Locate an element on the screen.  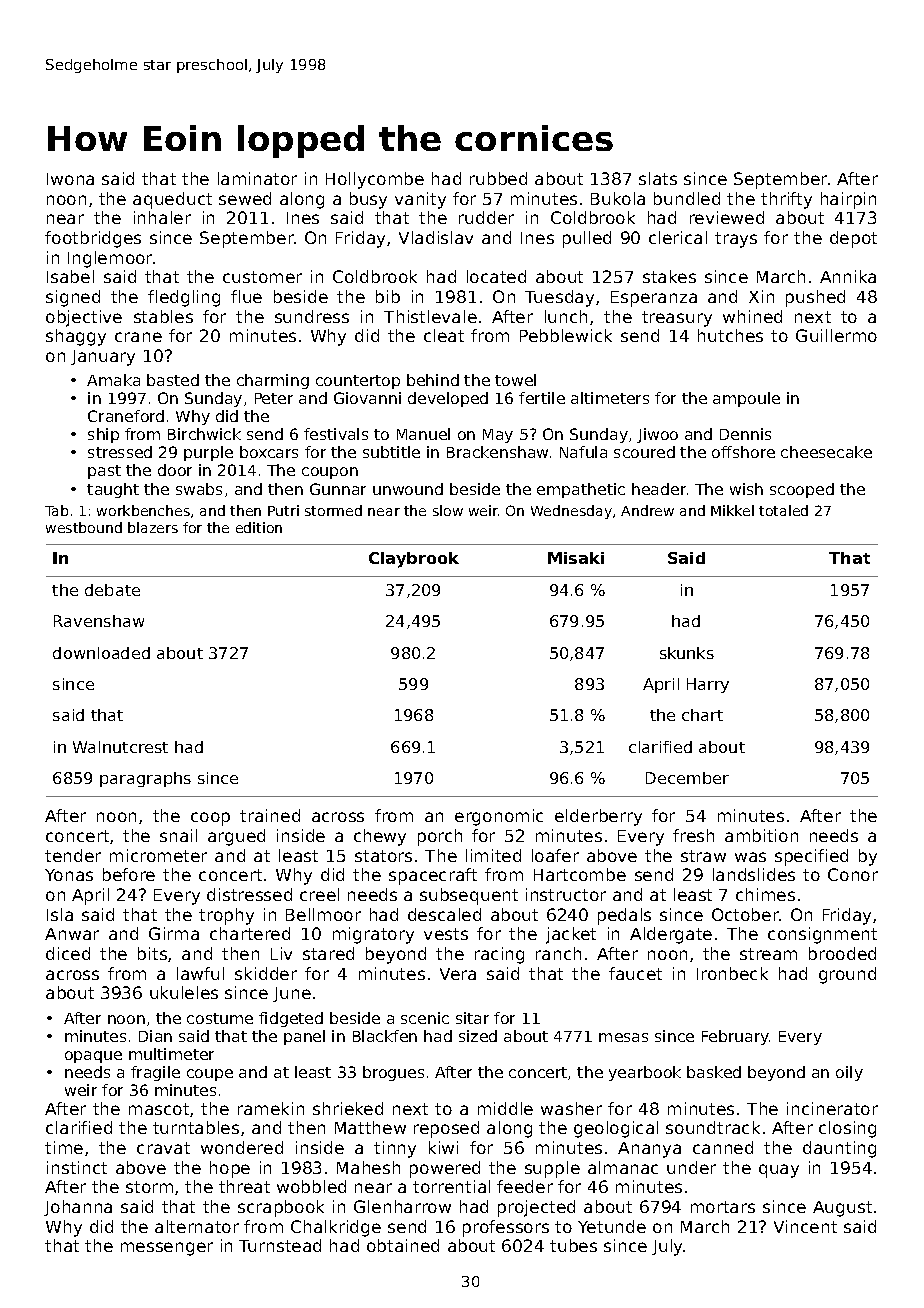
skunks is located at coordinates (687, 653).
